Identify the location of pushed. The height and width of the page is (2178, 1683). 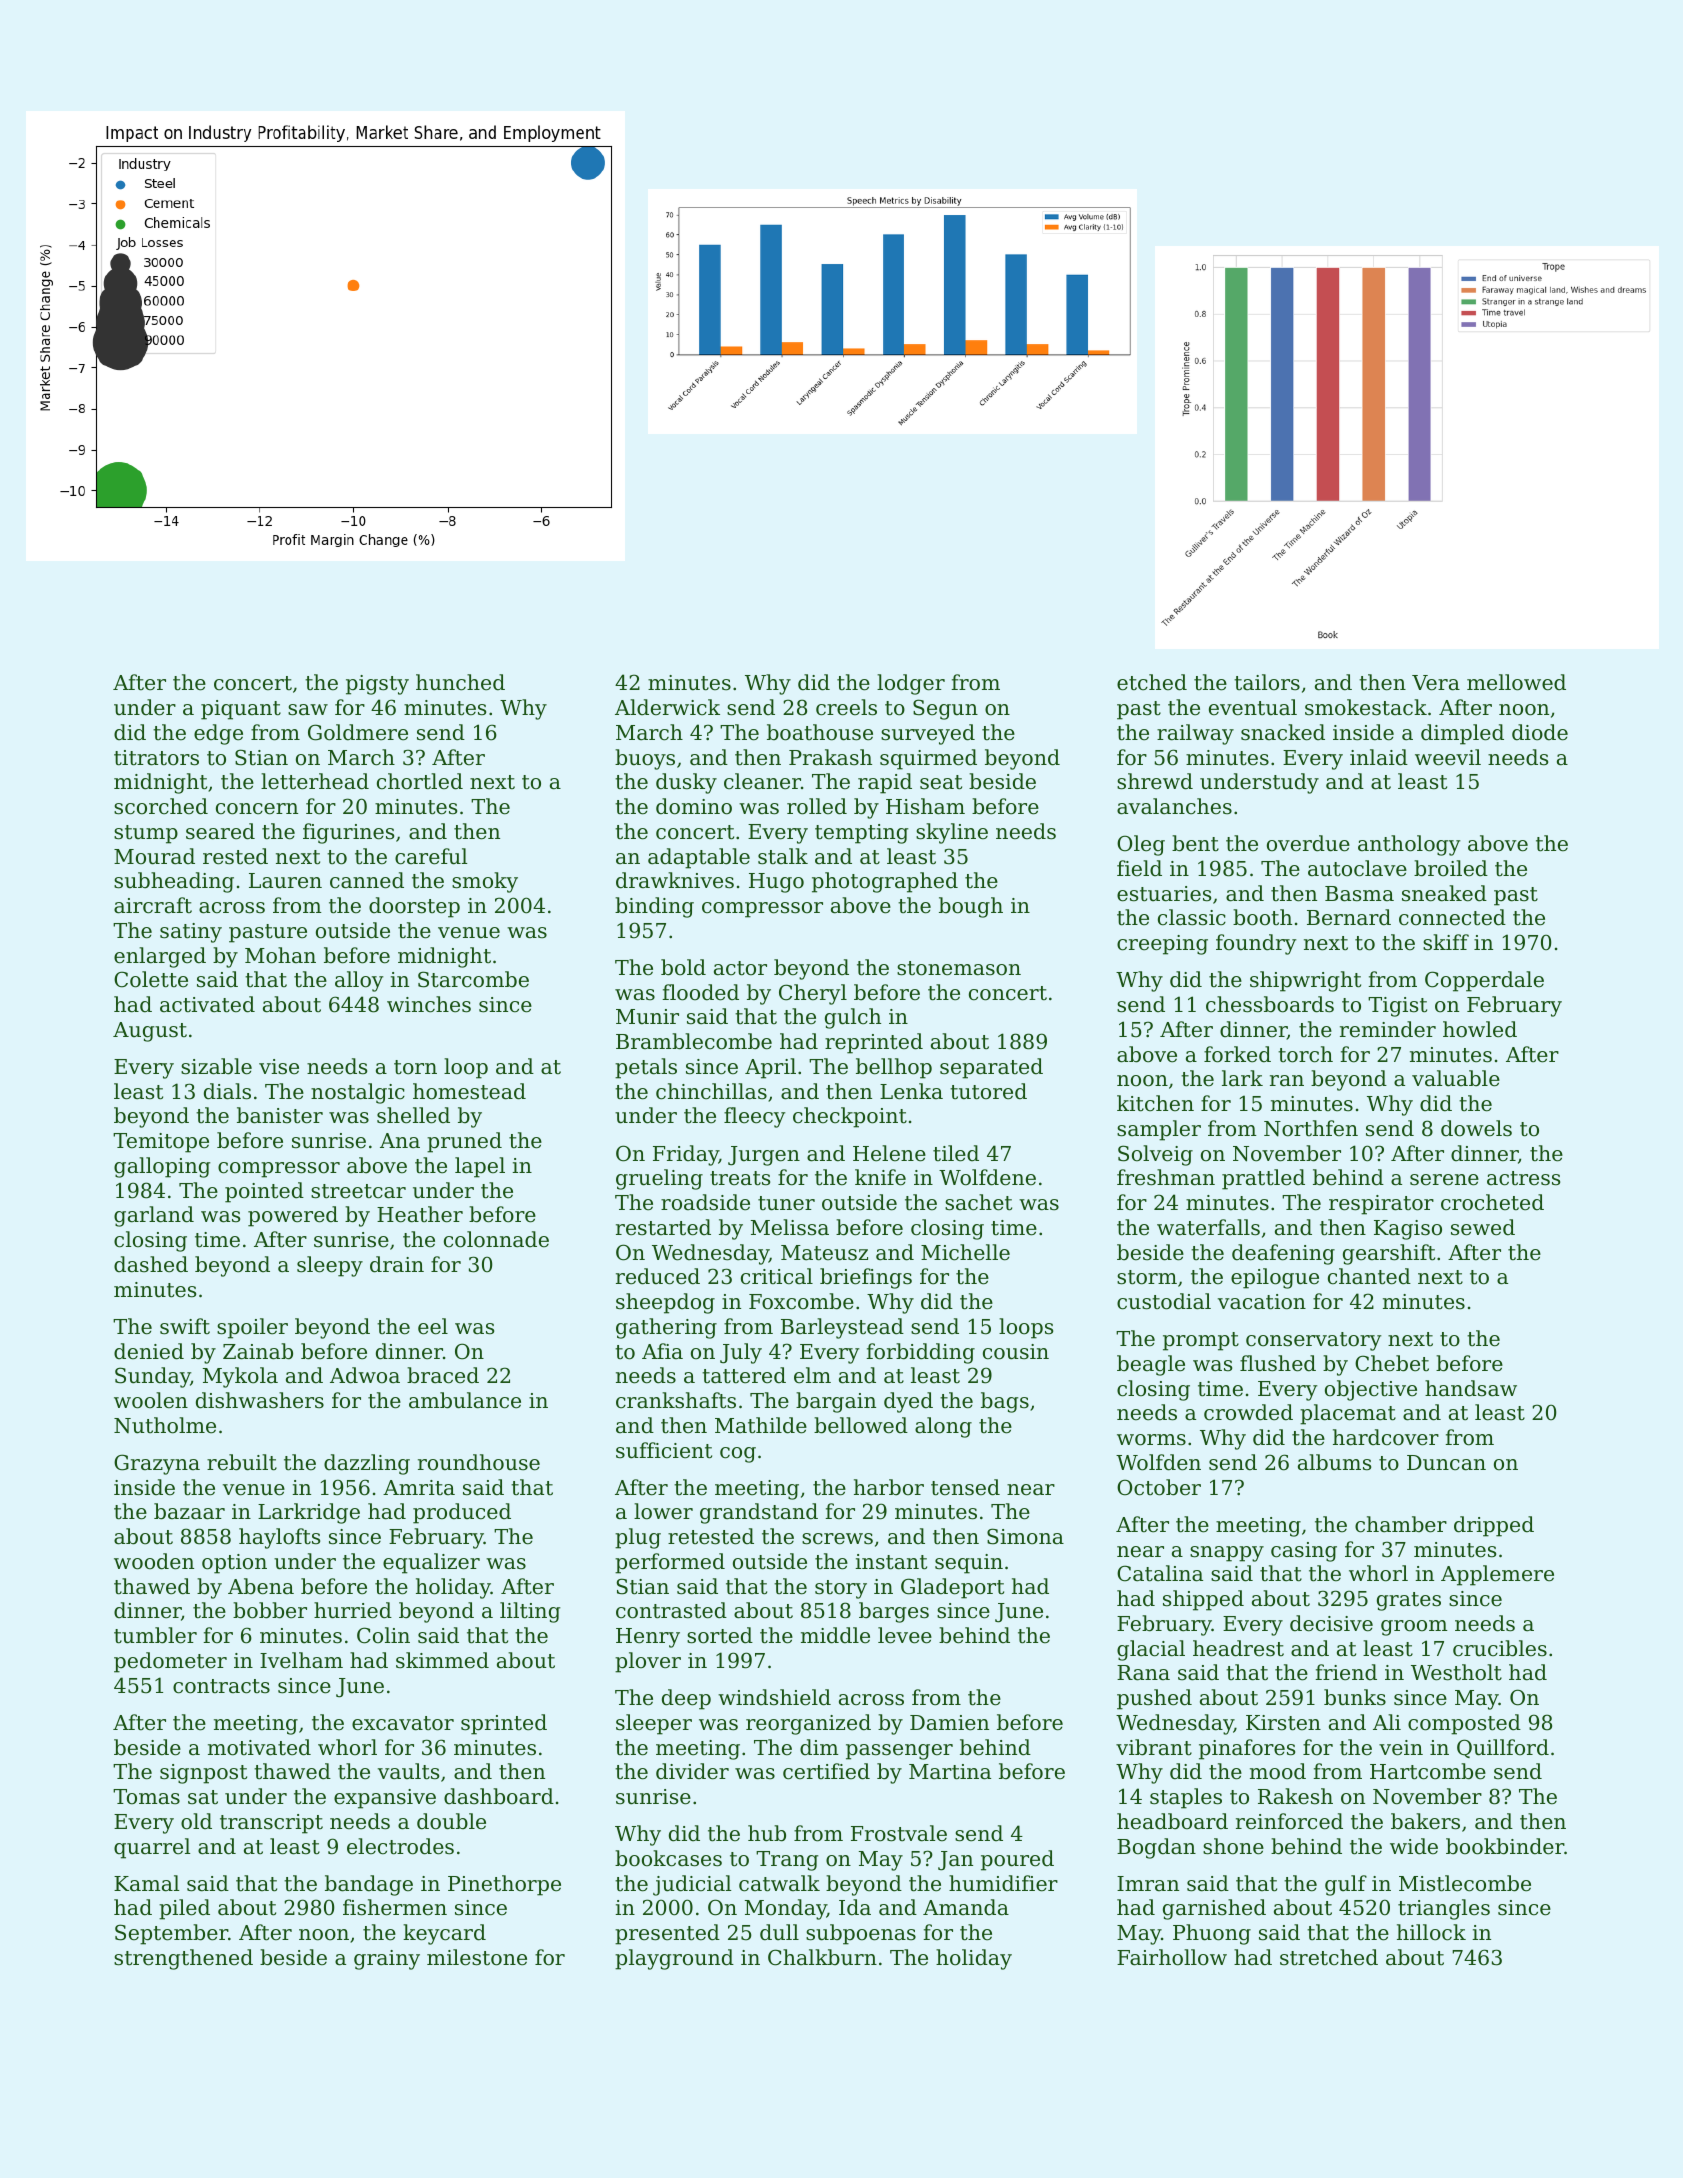
(1154, 1699).
